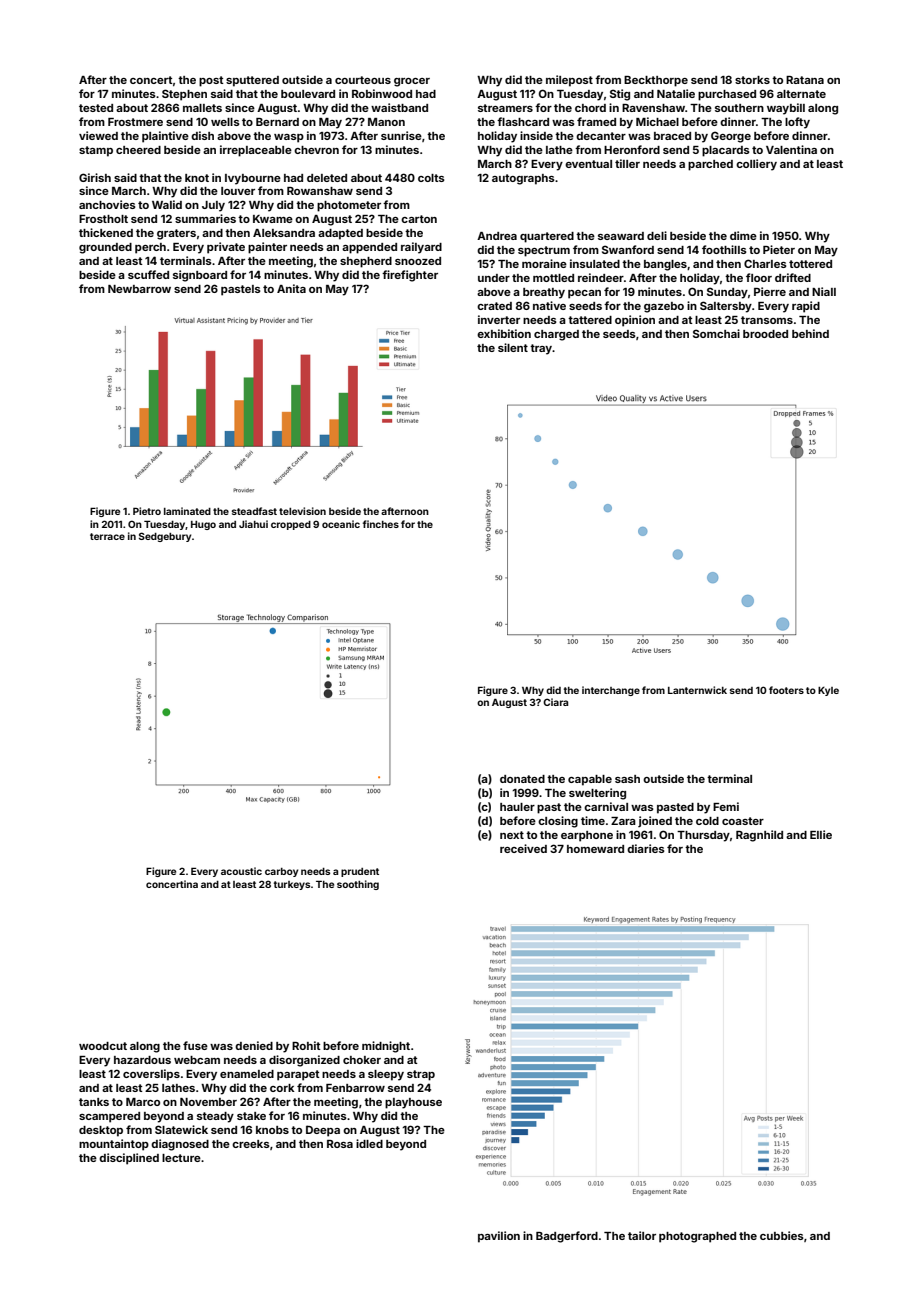 The image size is (924, 1308). Describe the element at coordinates (101, 1131) in the screenshot. I see `desktop` at that location.
